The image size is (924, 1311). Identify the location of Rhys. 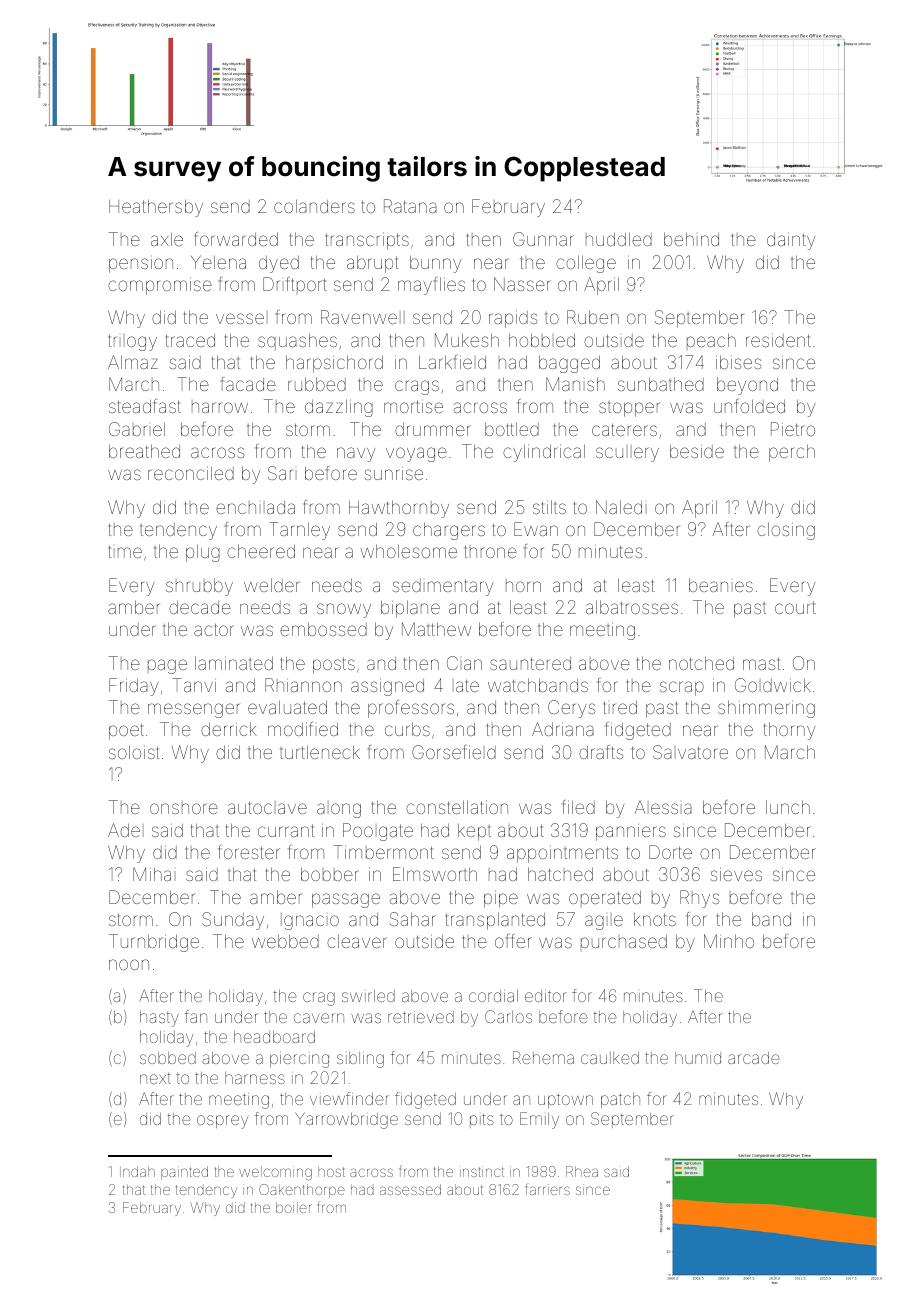
(699, 899).
